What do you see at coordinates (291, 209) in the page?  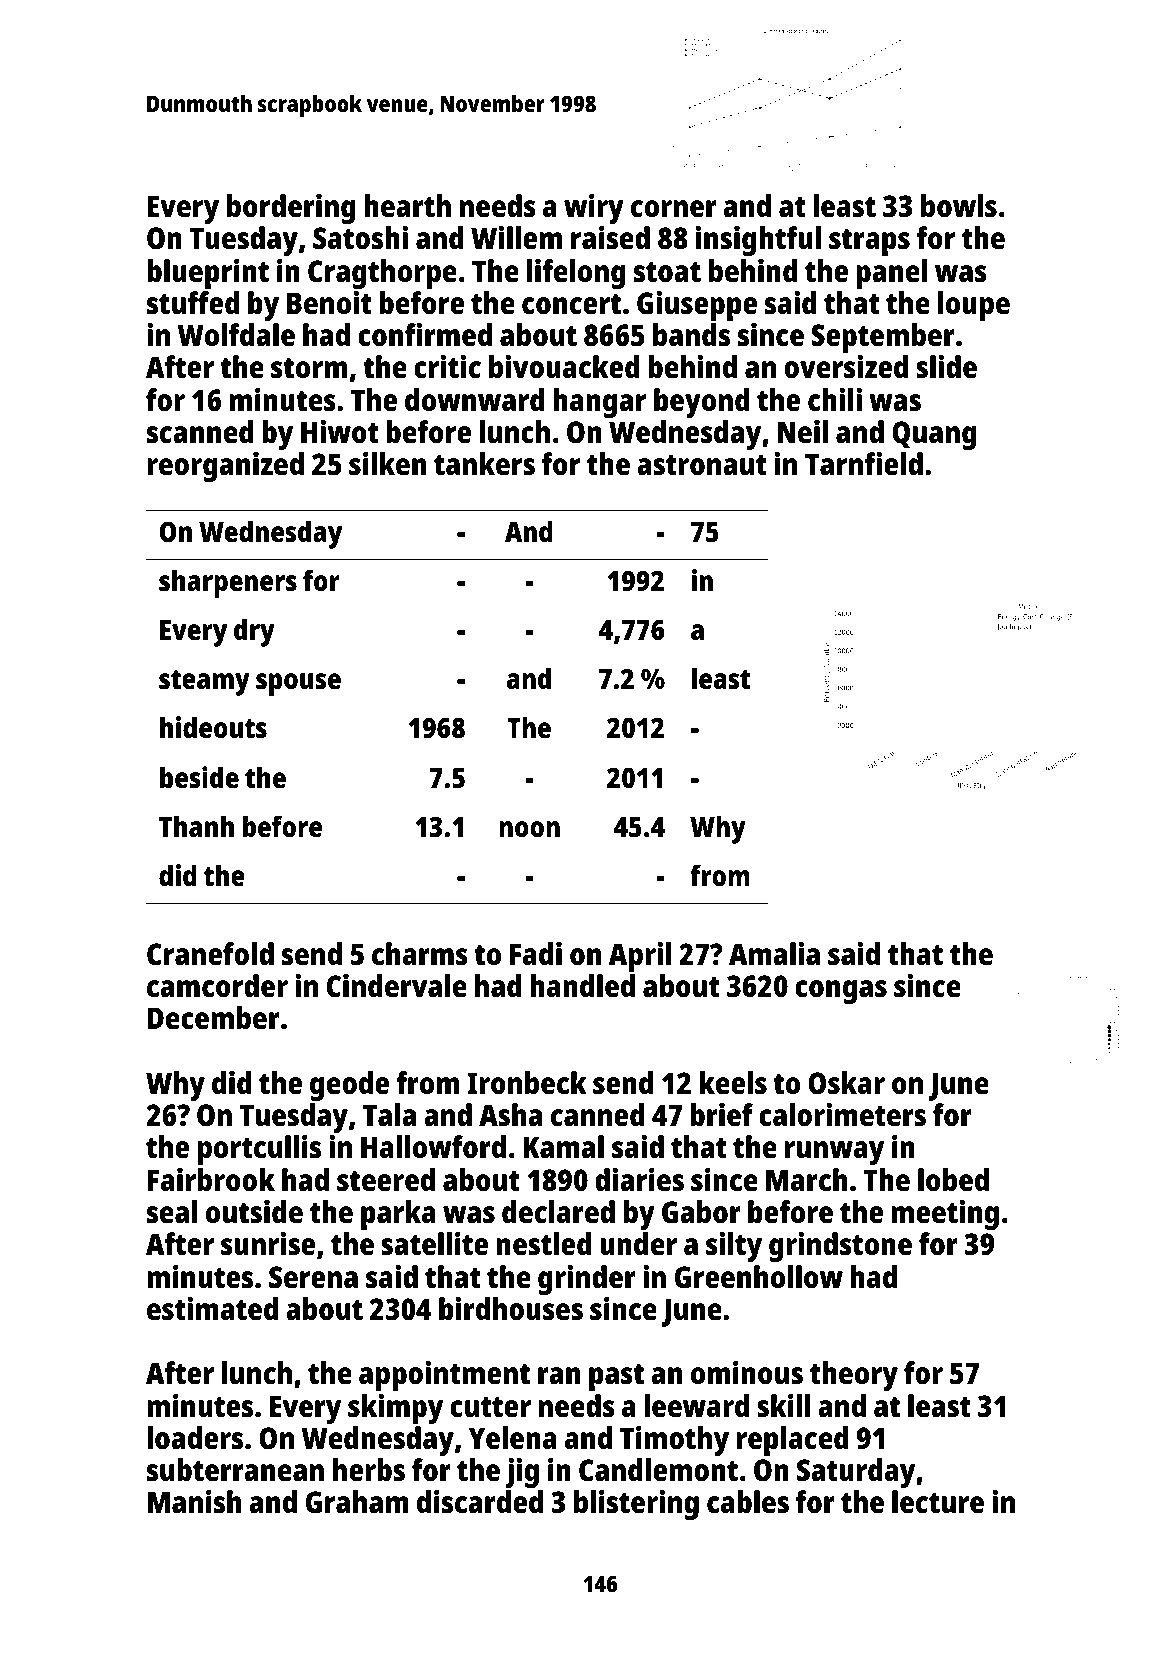 I see `bordering` at bounding box center [291, 209].
